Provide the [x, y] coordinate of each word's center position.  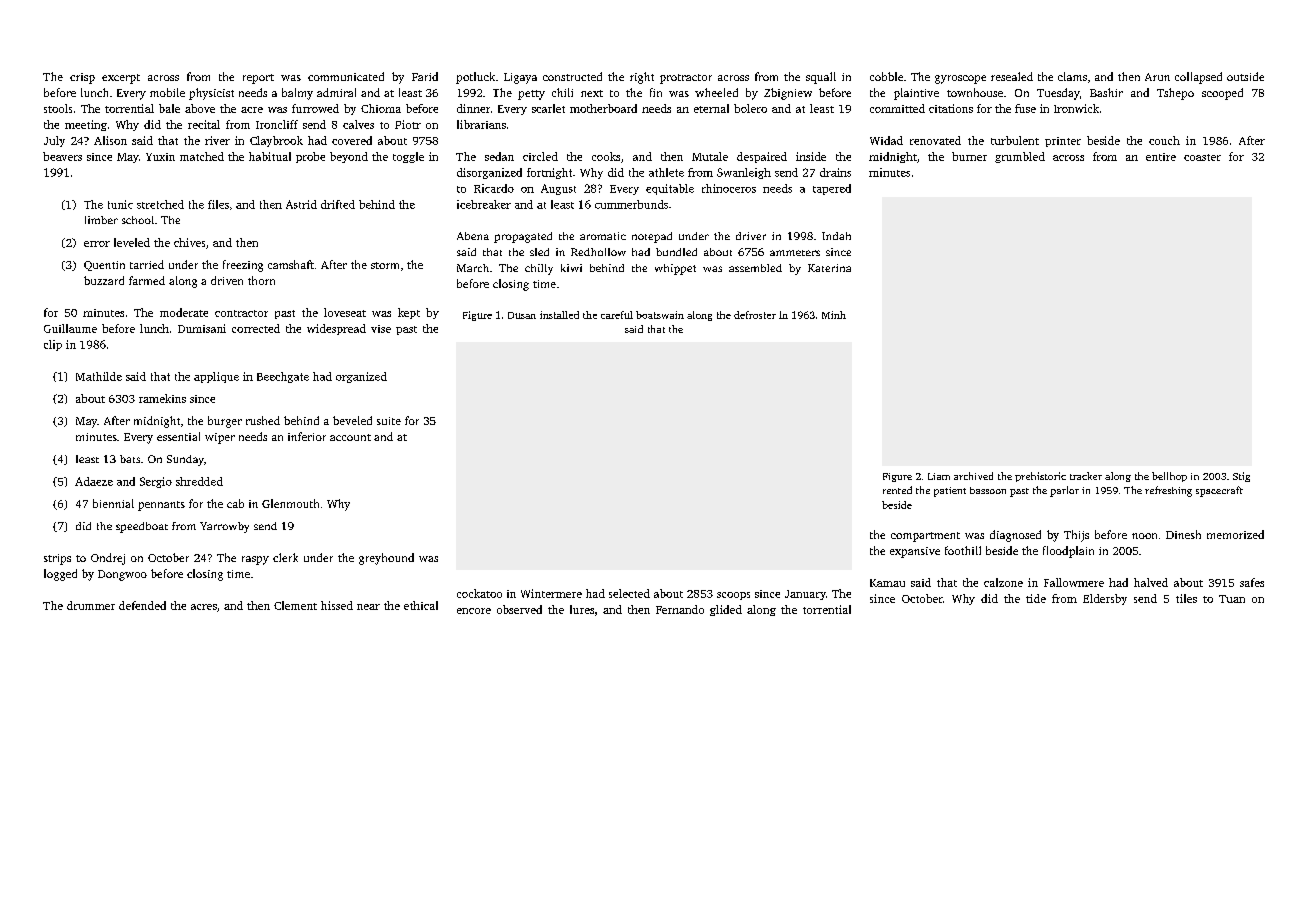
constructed [572, 76]
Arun [1157, 77]
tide [1036, 598]
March [473, 268]
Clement [295, 605]
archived [973, 476]
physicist [211, 94]
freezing [243, 266]
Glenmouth [290, 503]
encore [474, 611]
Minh [834, 315]
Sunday [185, 460]
